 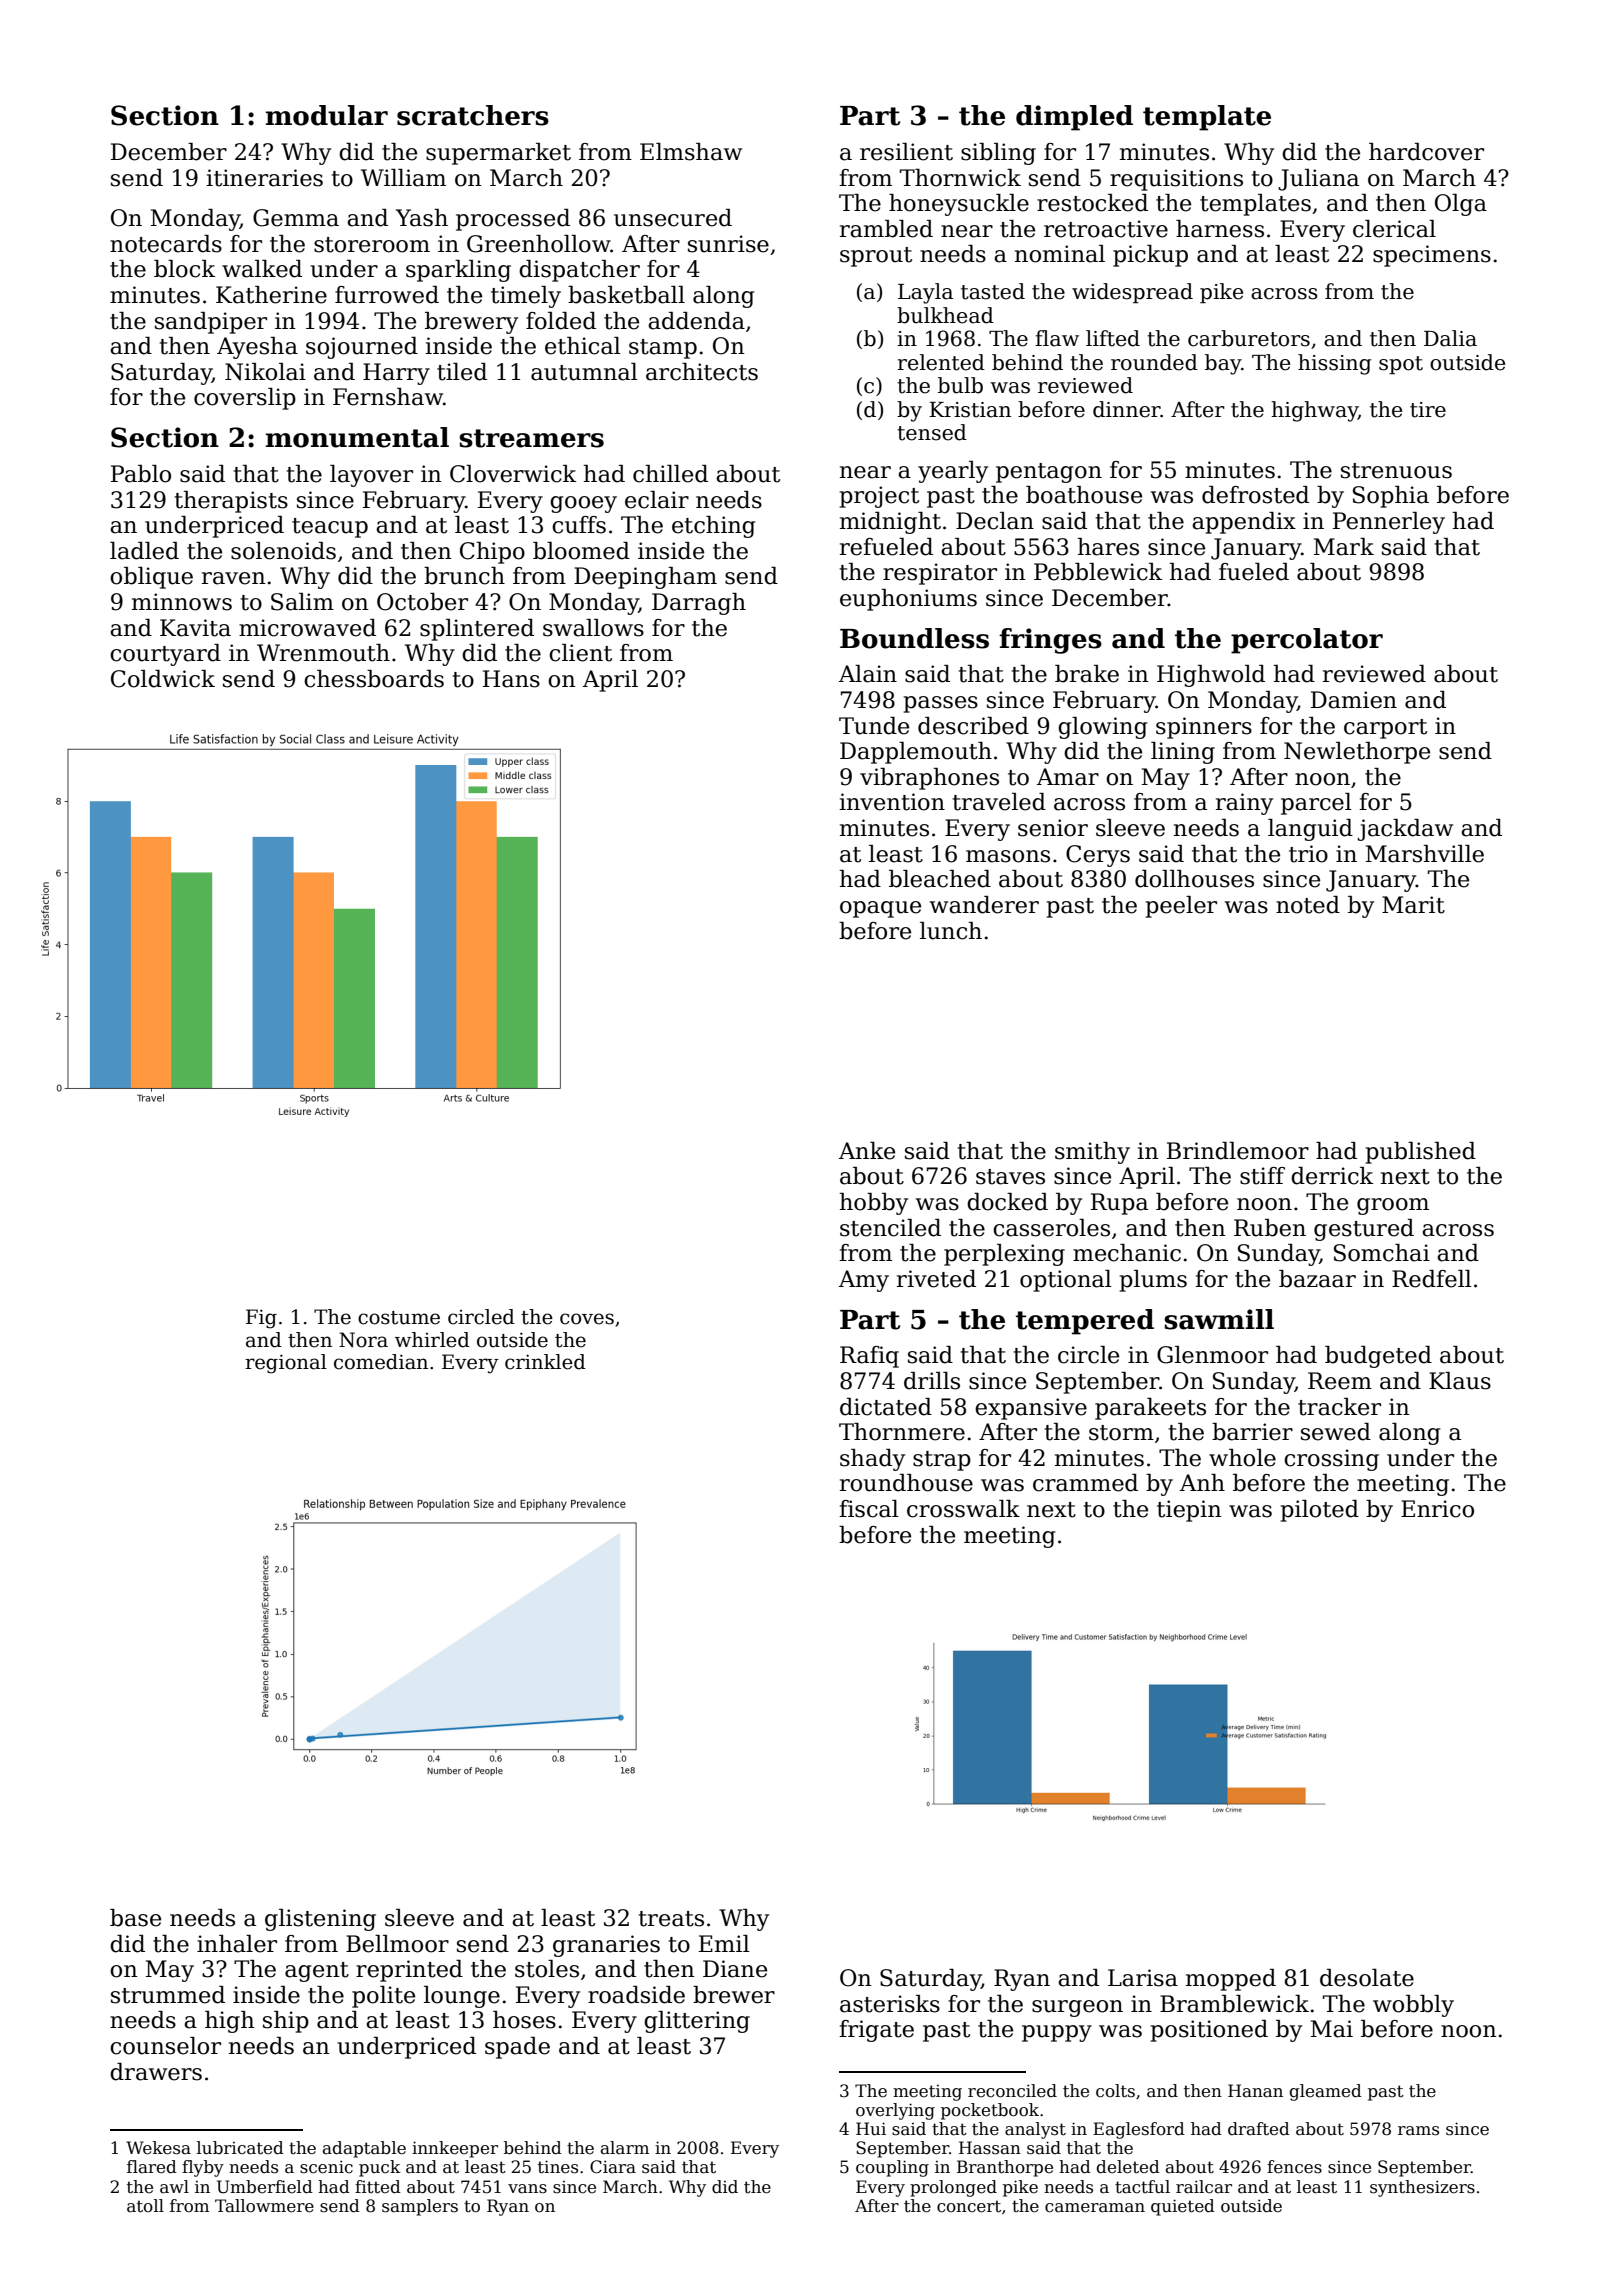 What do you see at coordinates (163, 679) in the document?
I see `Coldwick` at bounding box center [163, 679].
